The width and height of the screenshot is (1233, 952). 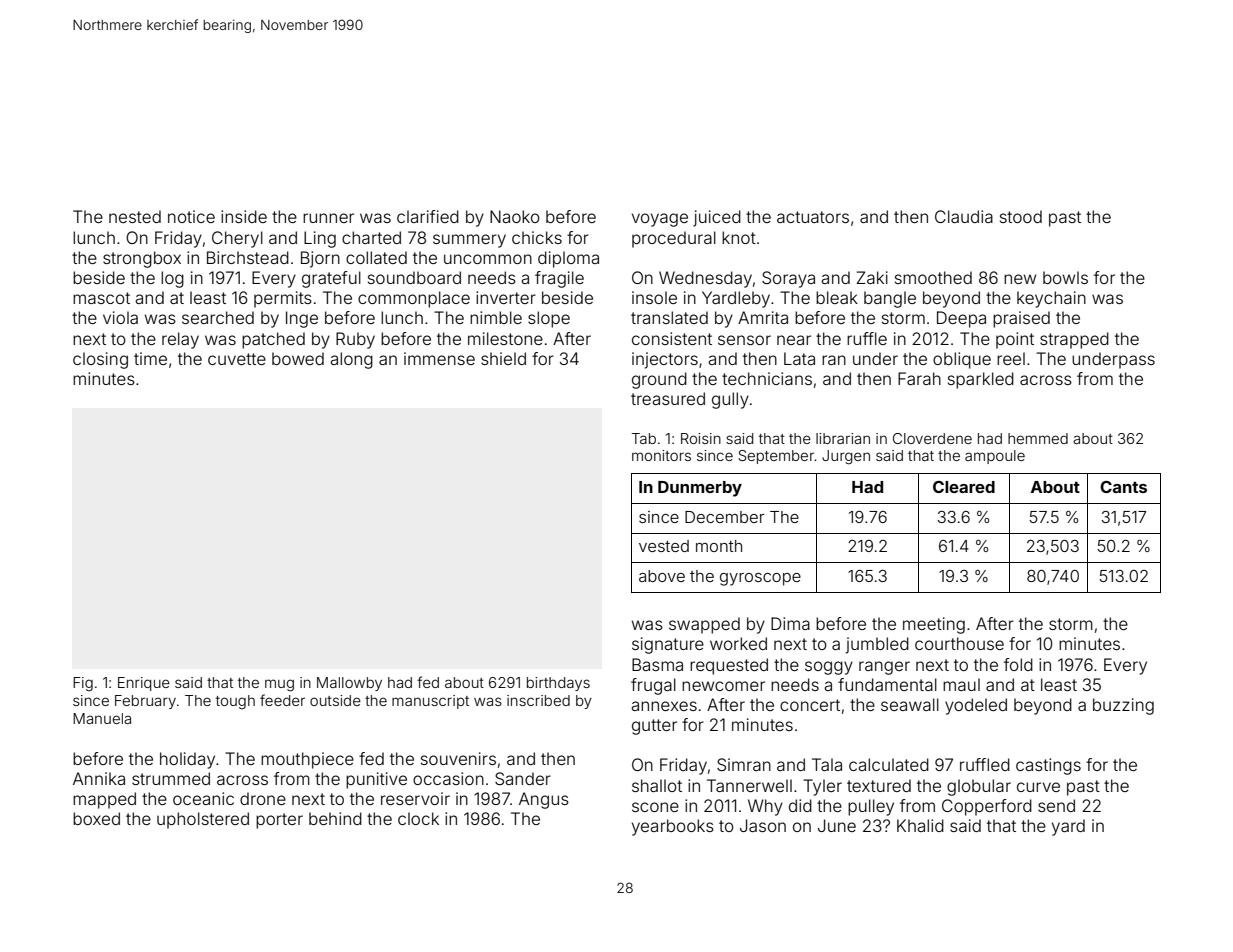 What do you see at coordinates (933, 277) in the screenshot?
I see `smoothed` at bounding box center [933, 277].
